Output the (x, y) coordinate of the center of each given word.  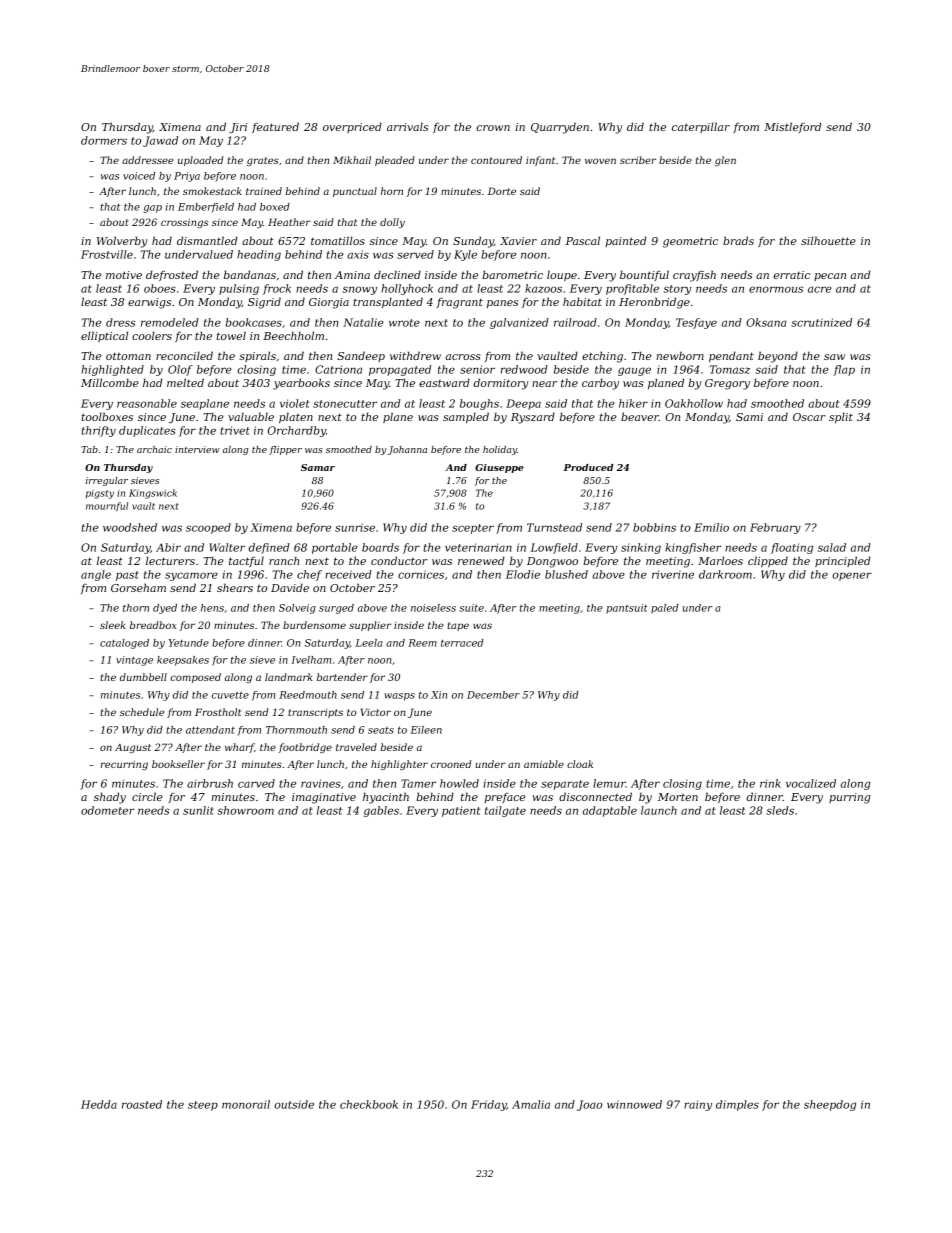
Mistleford (792, 127)
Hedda (99, 1104)
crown (493, 128)
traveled (356, 747)
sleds (780, 810)
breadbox (153, 625)
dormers (104, 140)
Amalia (531, 1104)
